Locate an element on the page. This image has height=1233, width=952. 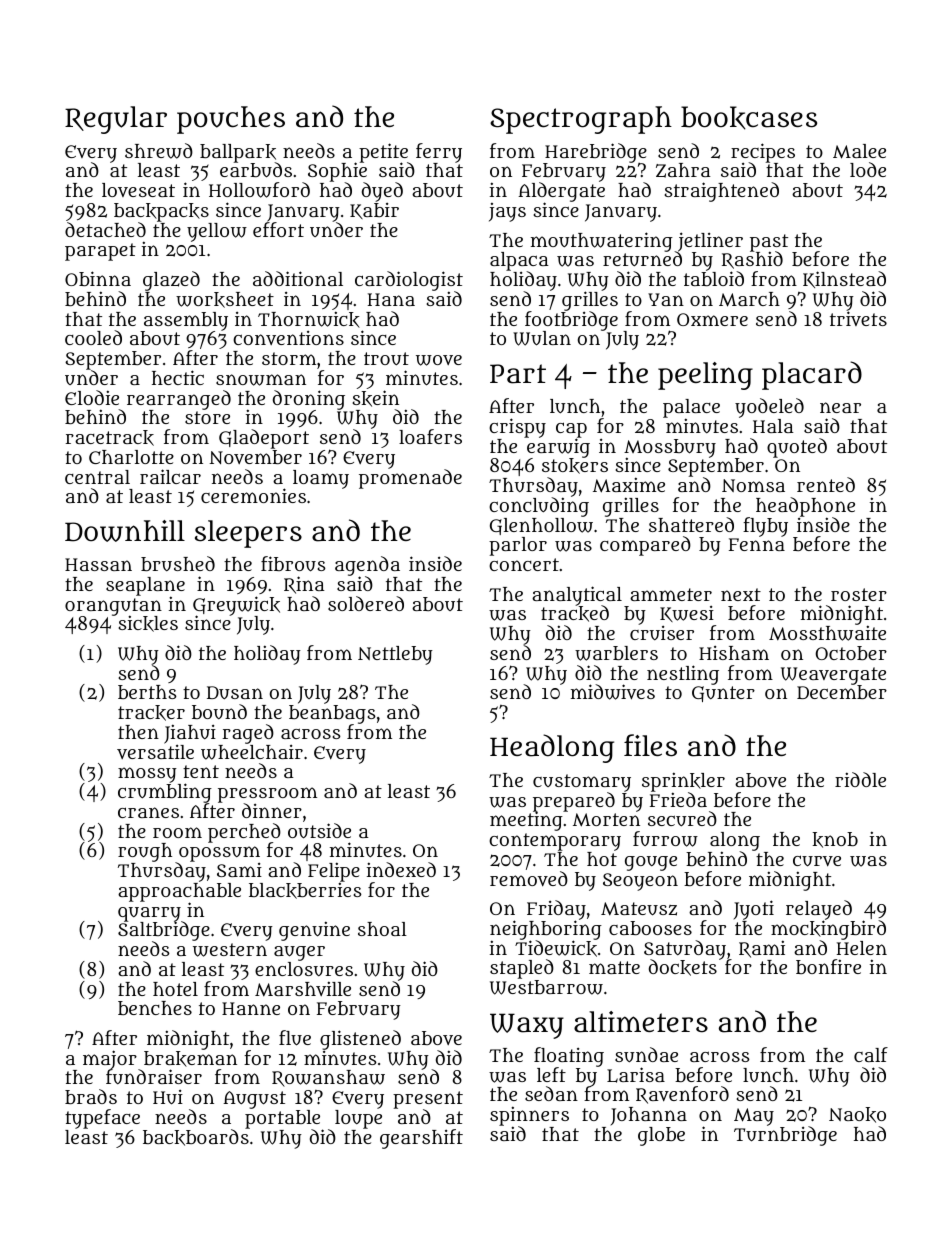
trivets is located at coordinates (858, 318).
